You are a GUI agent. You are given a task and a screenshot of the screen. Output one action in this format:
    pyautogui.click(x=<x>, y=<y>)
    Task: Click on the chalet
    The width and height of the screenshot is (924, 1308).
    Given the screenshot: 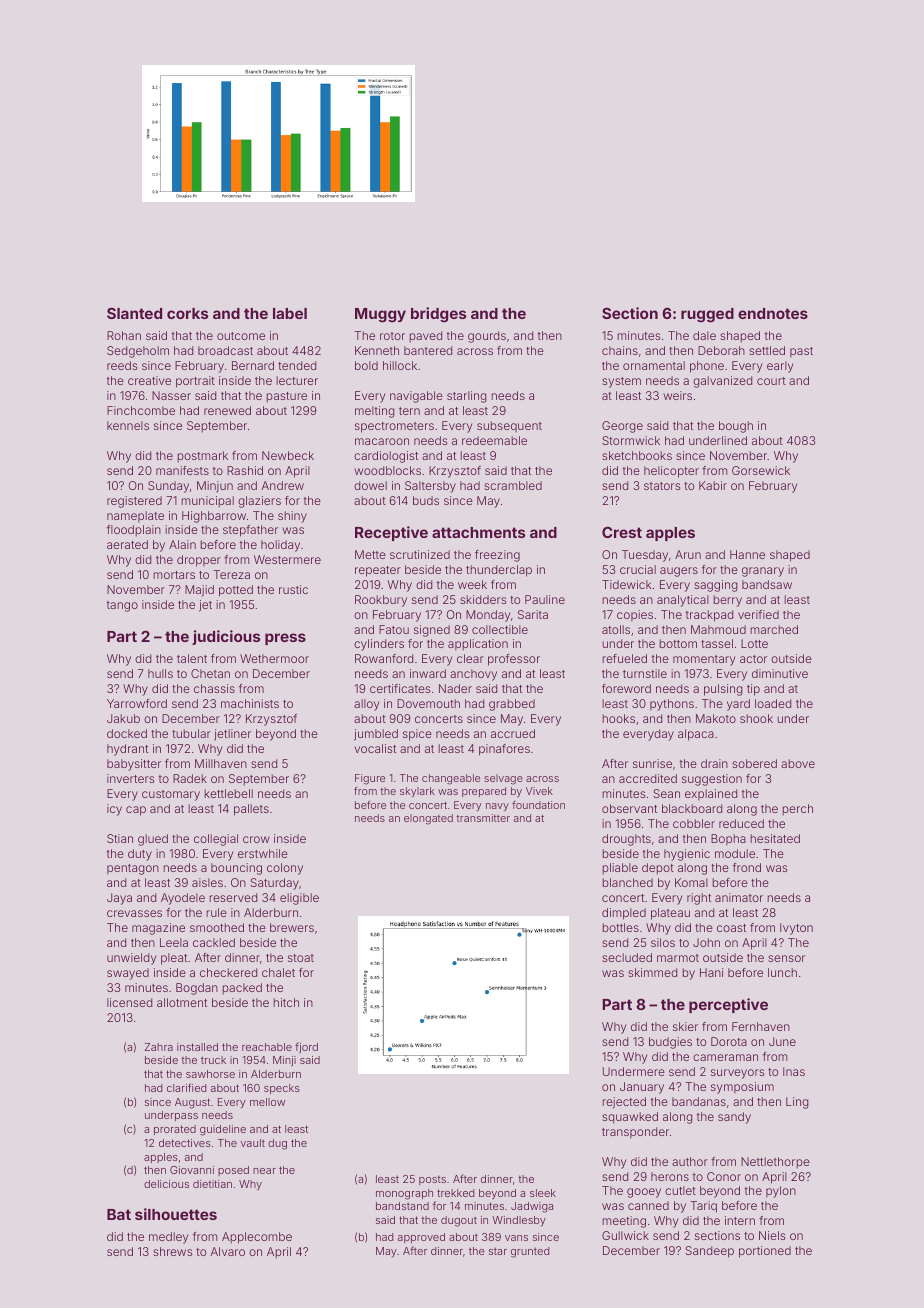 What is the action you would take?
    pyautogui.click(x=278, y=972)
